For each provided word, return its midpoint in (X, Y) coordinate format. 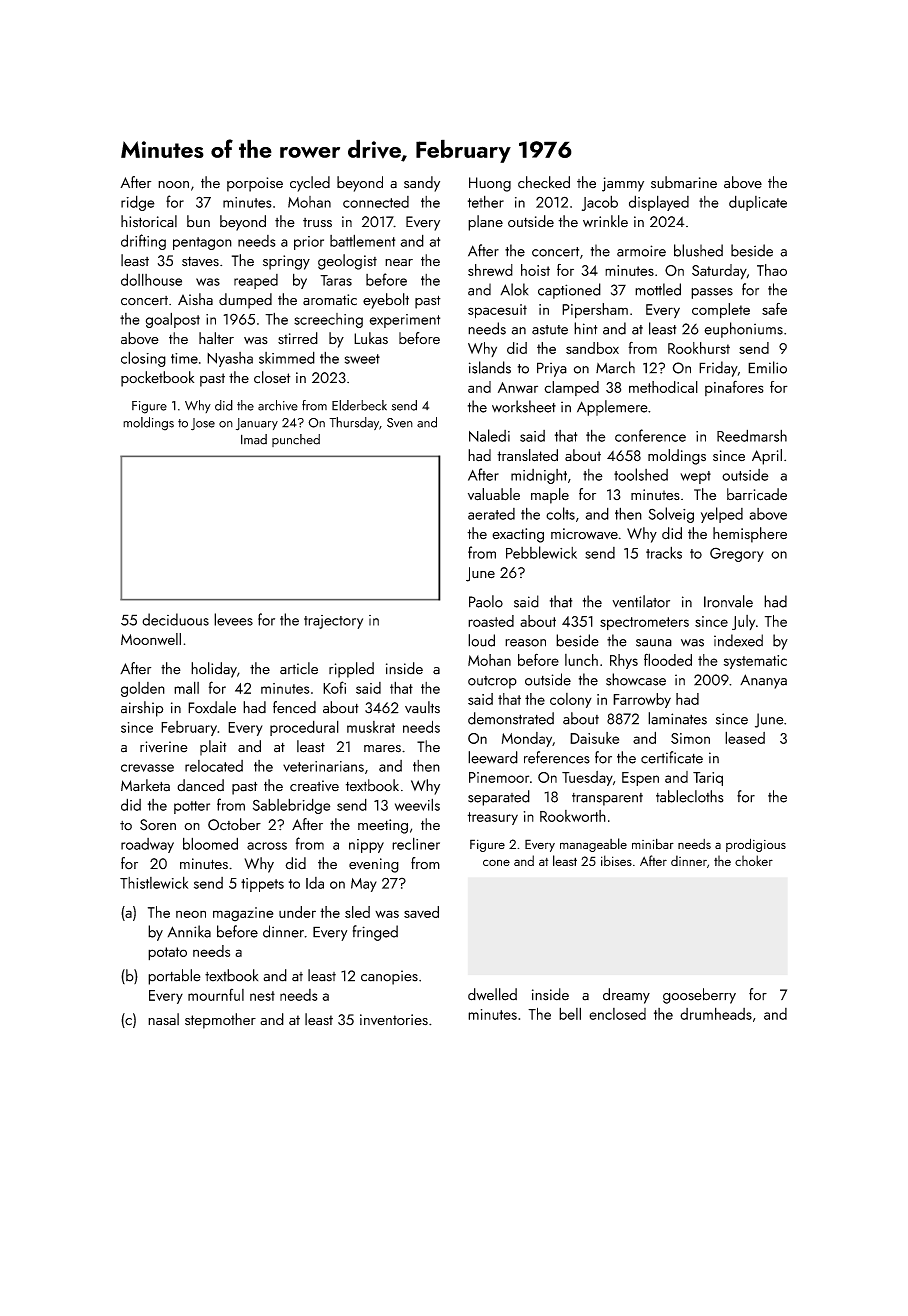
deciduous (175, 619)
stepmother (220, 1021)
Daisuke (594, 738)
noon (173, 185)
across (267, 846)
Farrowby (642, 700)
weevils (417, 804)
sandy (422, 184)
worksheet (524, 406)
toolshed (641, 474)
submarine (684, 182)
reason (525, 643)
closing (143, 359)
